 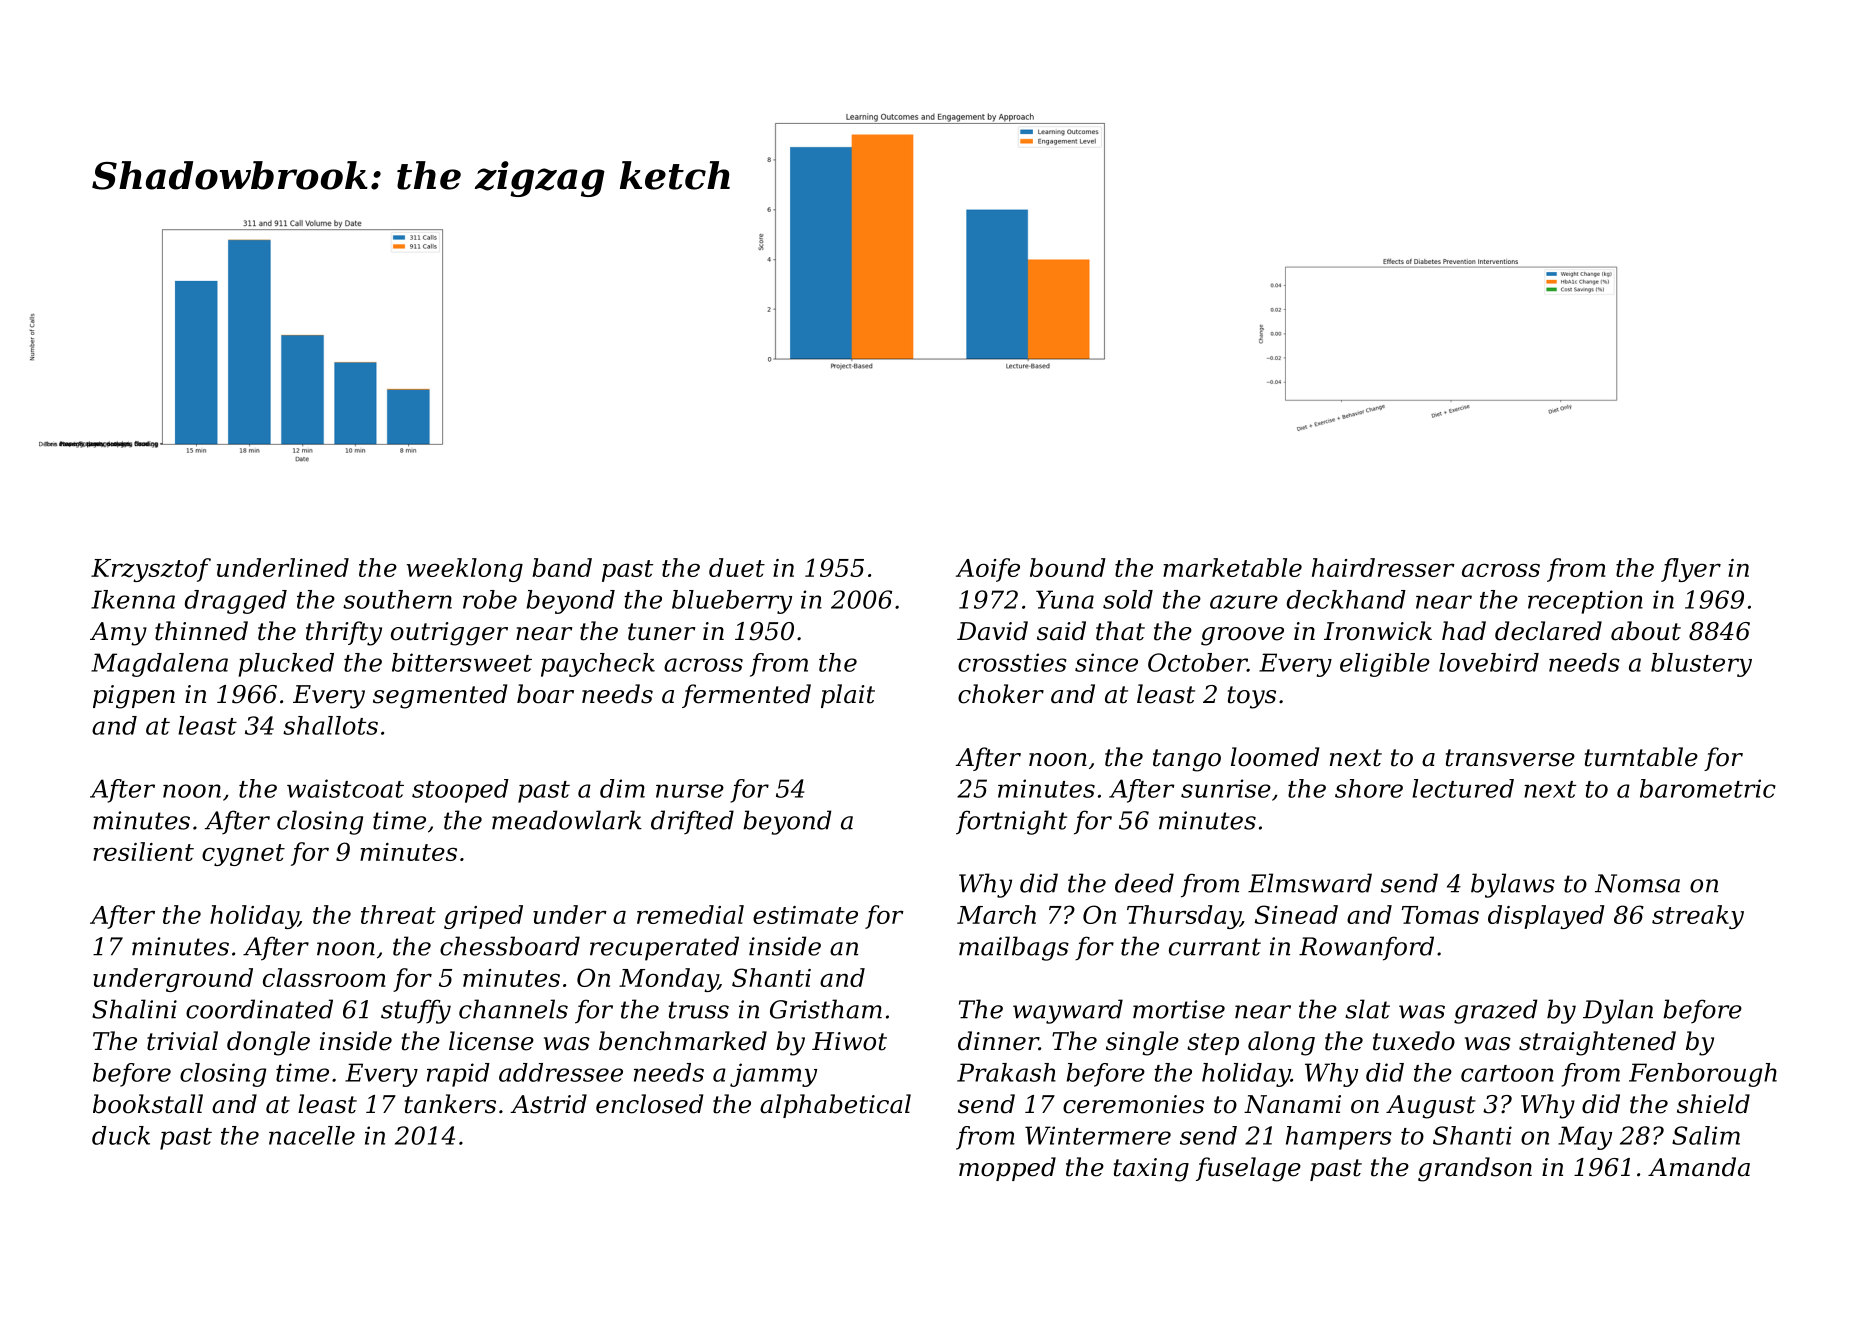 What do you see at coordinates (458, 1075) in the screenshot?
I see `rapid` at bounding box center [458, 1075].
